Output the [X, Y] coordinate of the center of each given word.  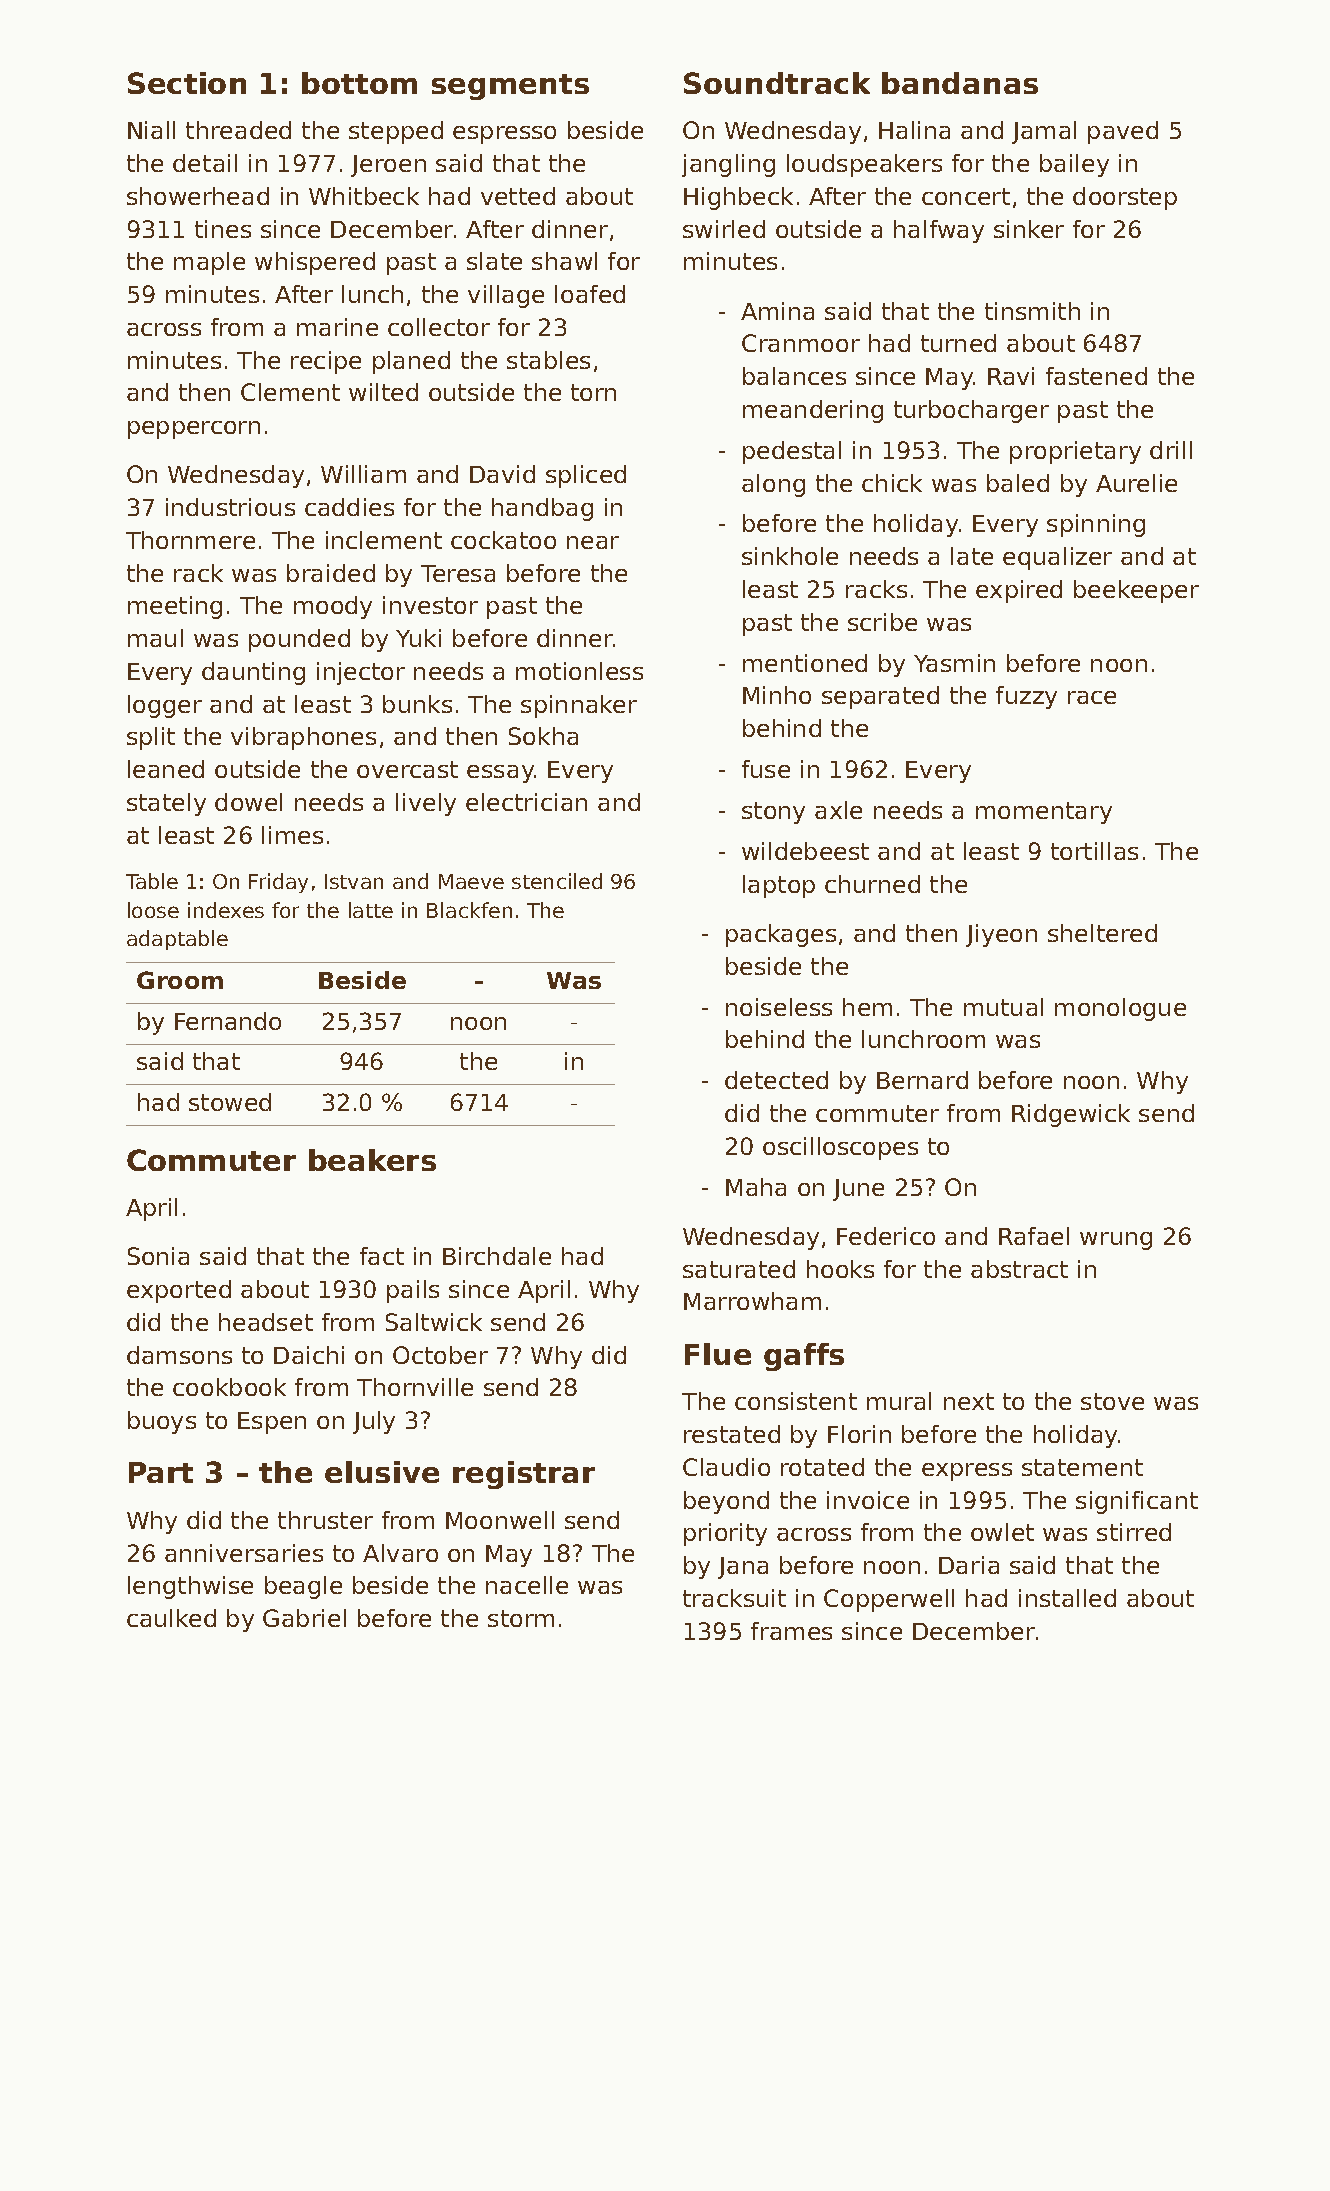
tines [223, 229]
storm [521, 1618]
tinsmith [1032, 311]
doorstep [1125, 198]
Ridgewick [1071, 1115]
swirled [724, 229]
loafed [590, 294]
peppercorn [194, 430]
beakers [372, 1160]
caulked [171, 1618]
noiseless [779, 1007]
